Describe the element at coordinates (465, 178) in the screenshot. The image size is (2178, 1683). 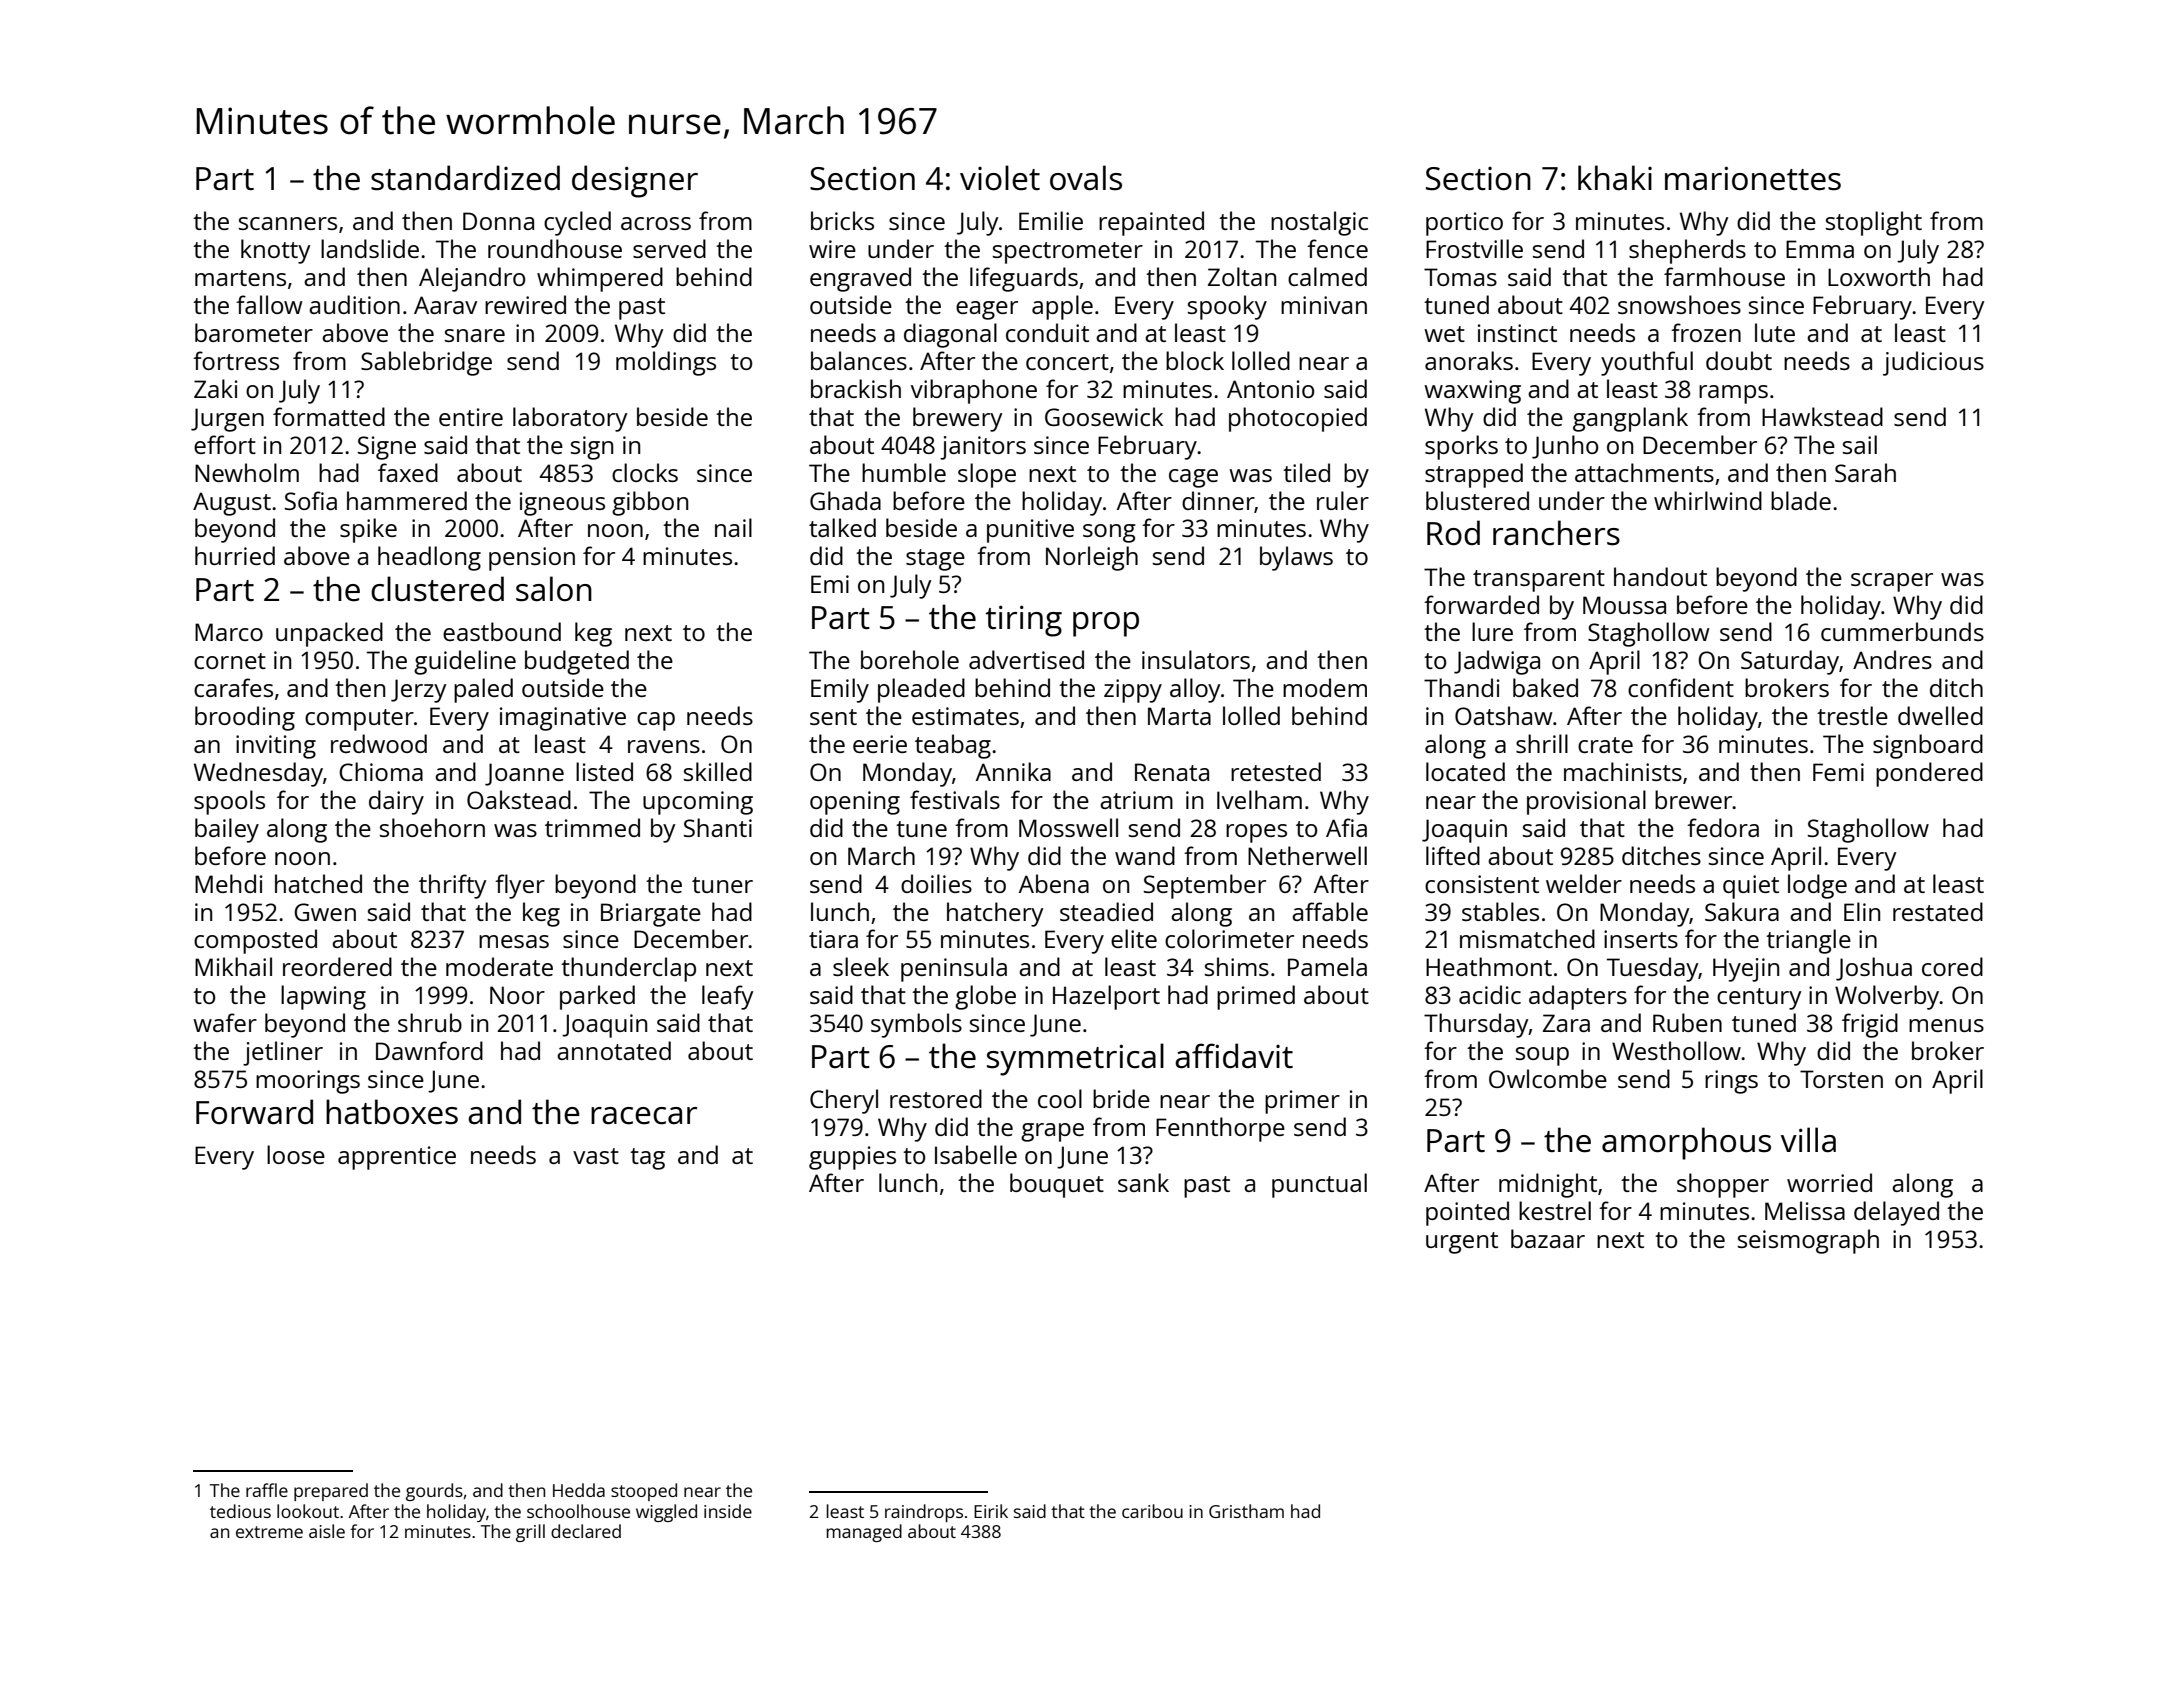
I see `standardized` at that location.
